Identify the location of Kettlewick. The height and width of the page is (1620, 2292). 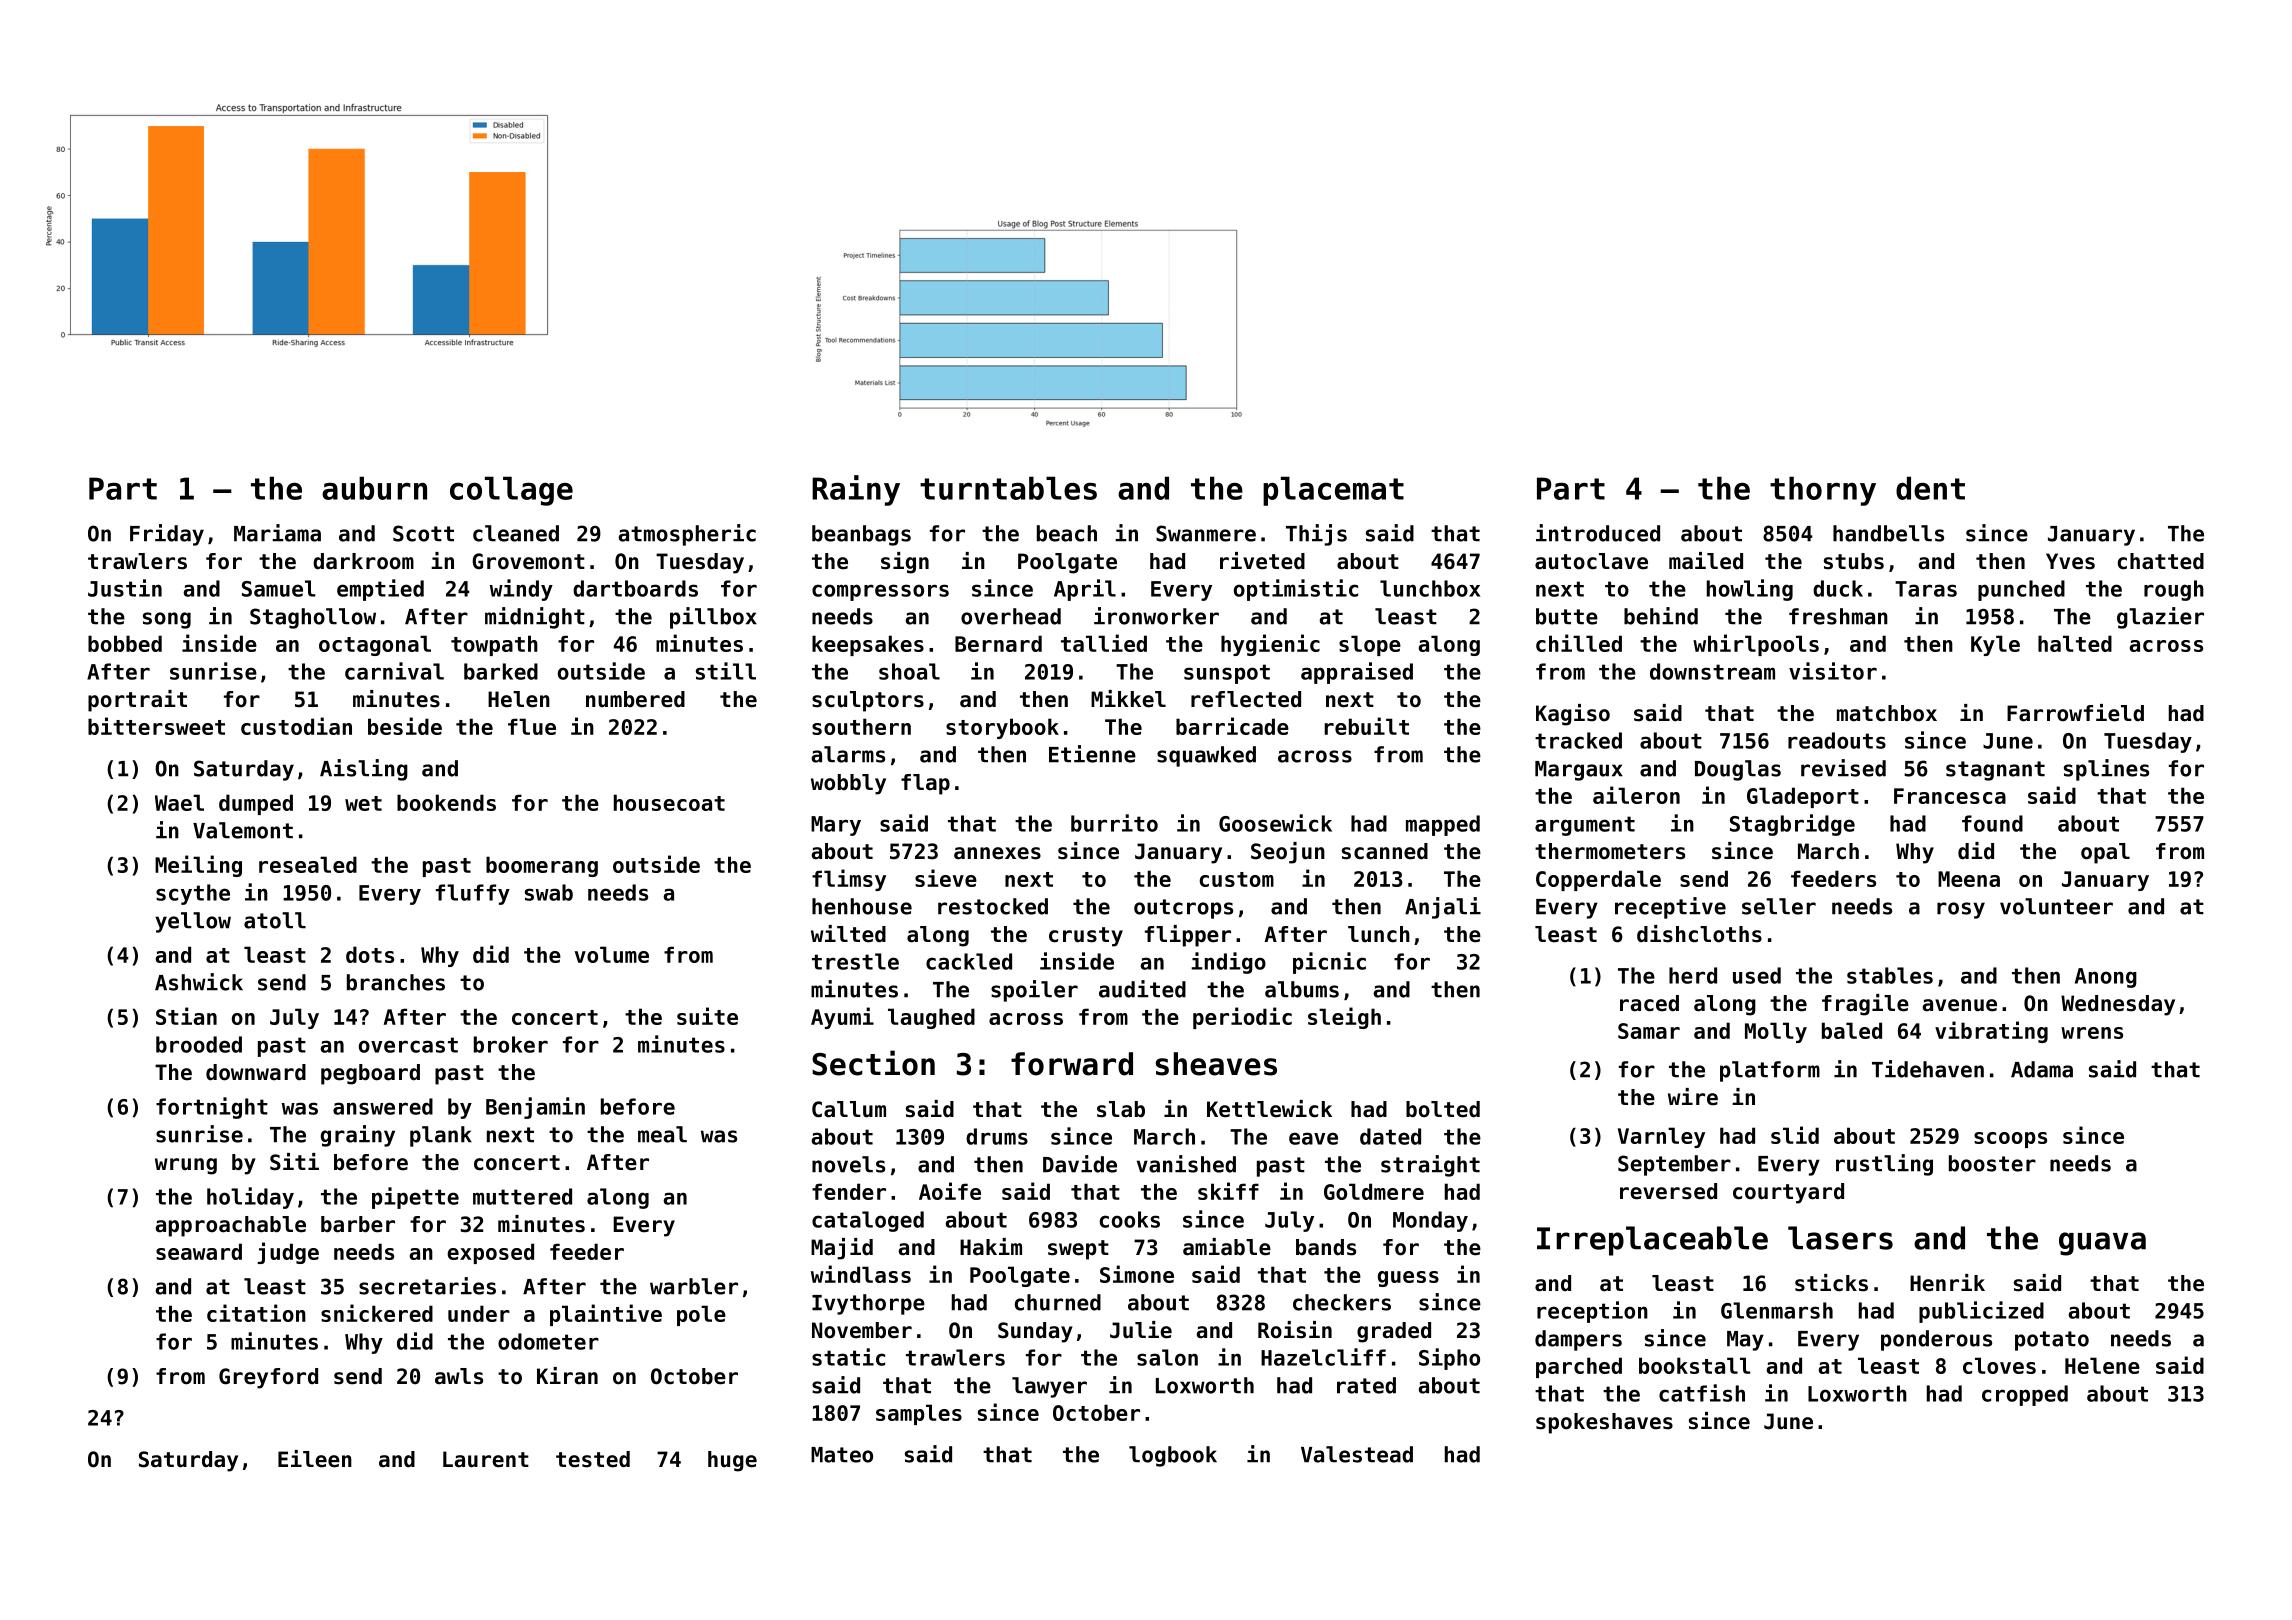
(1269, 1109).
